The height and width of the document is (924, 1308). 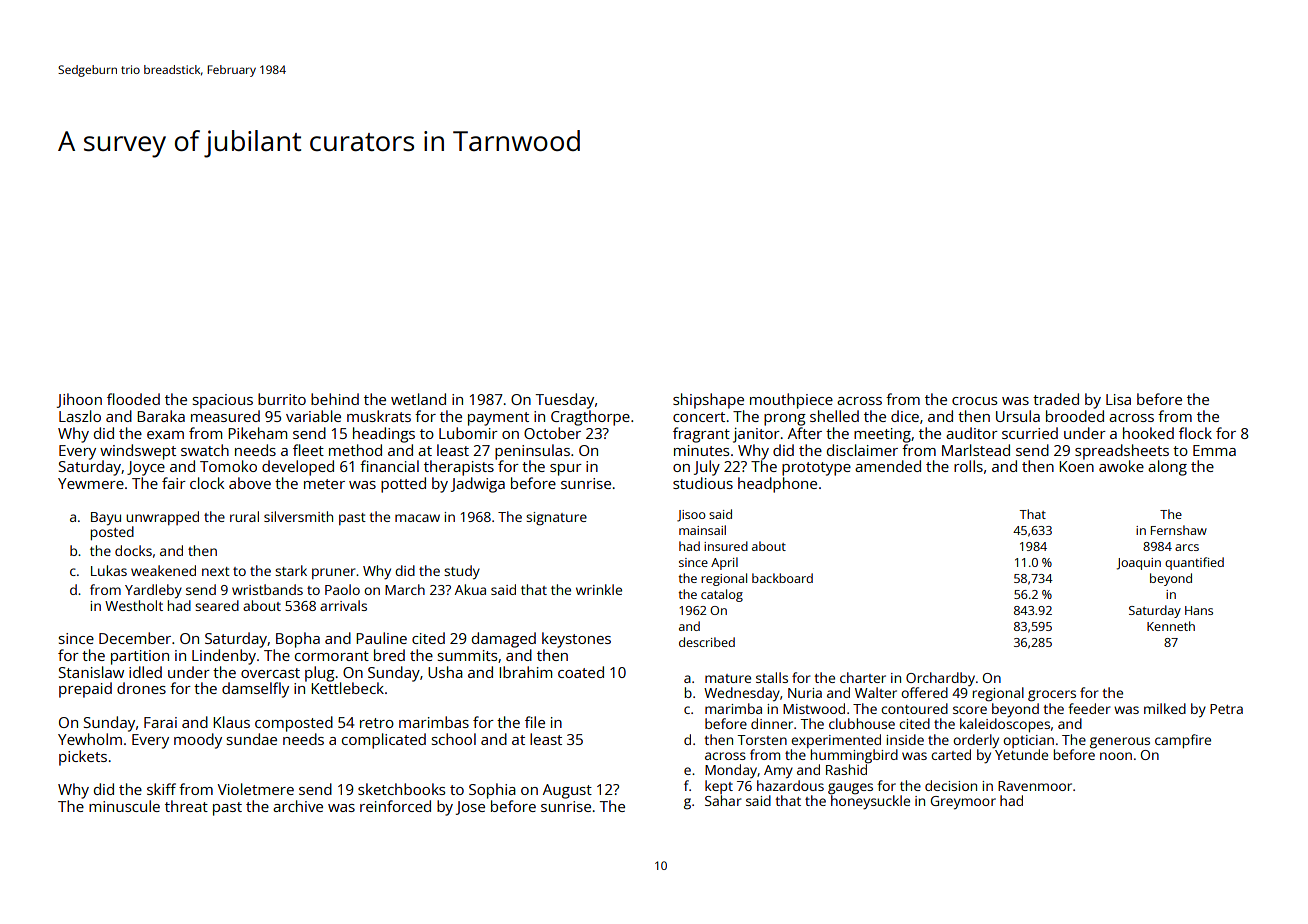 I want to click on Lisa, so click(x=1118, y=399).
